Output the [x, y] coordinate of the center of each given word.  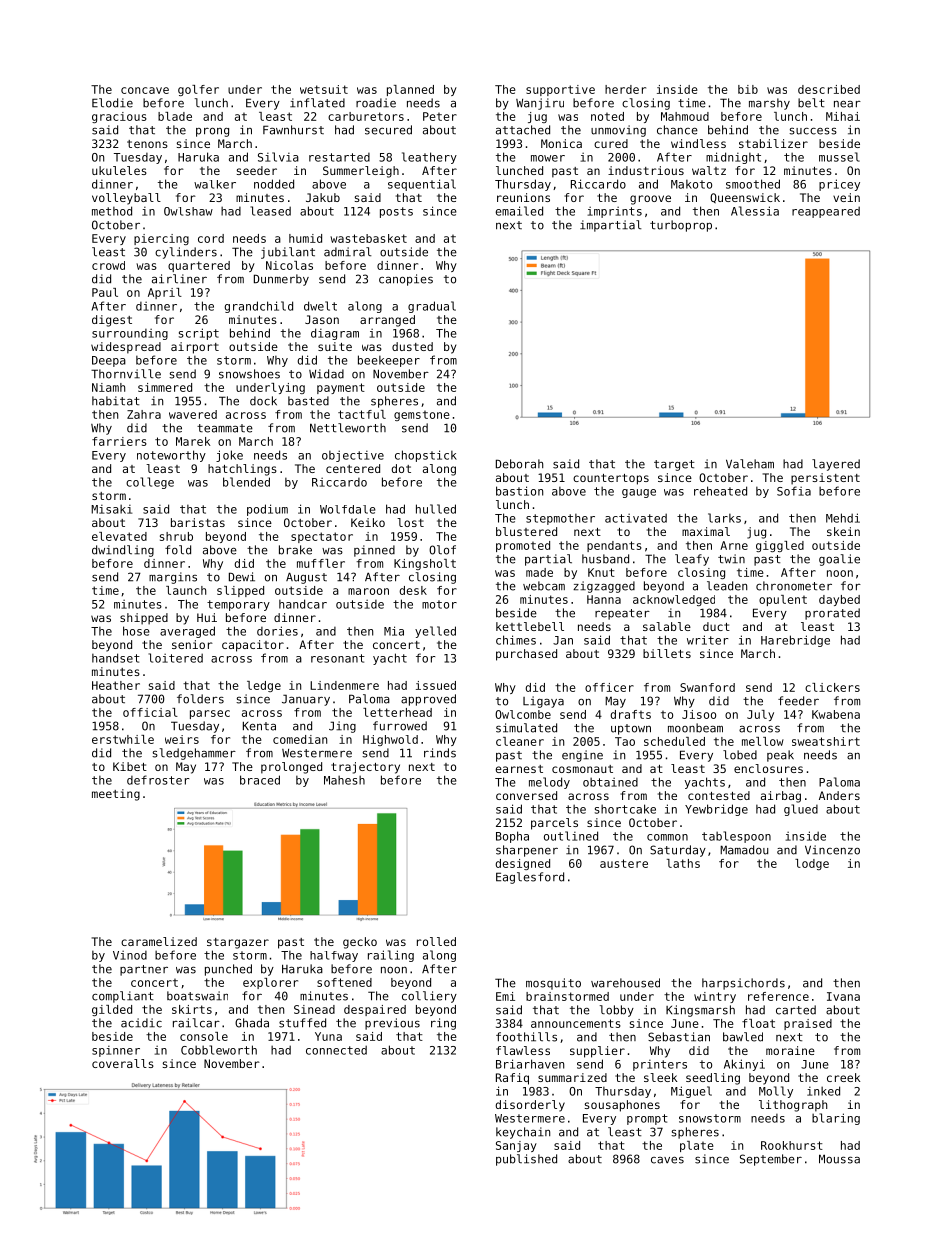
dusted [412, 346]
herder [625, 89]
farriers [119, 441]
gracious [119, 117]
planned [410, 90]
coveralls [123, 1063]
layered [836, 465]
